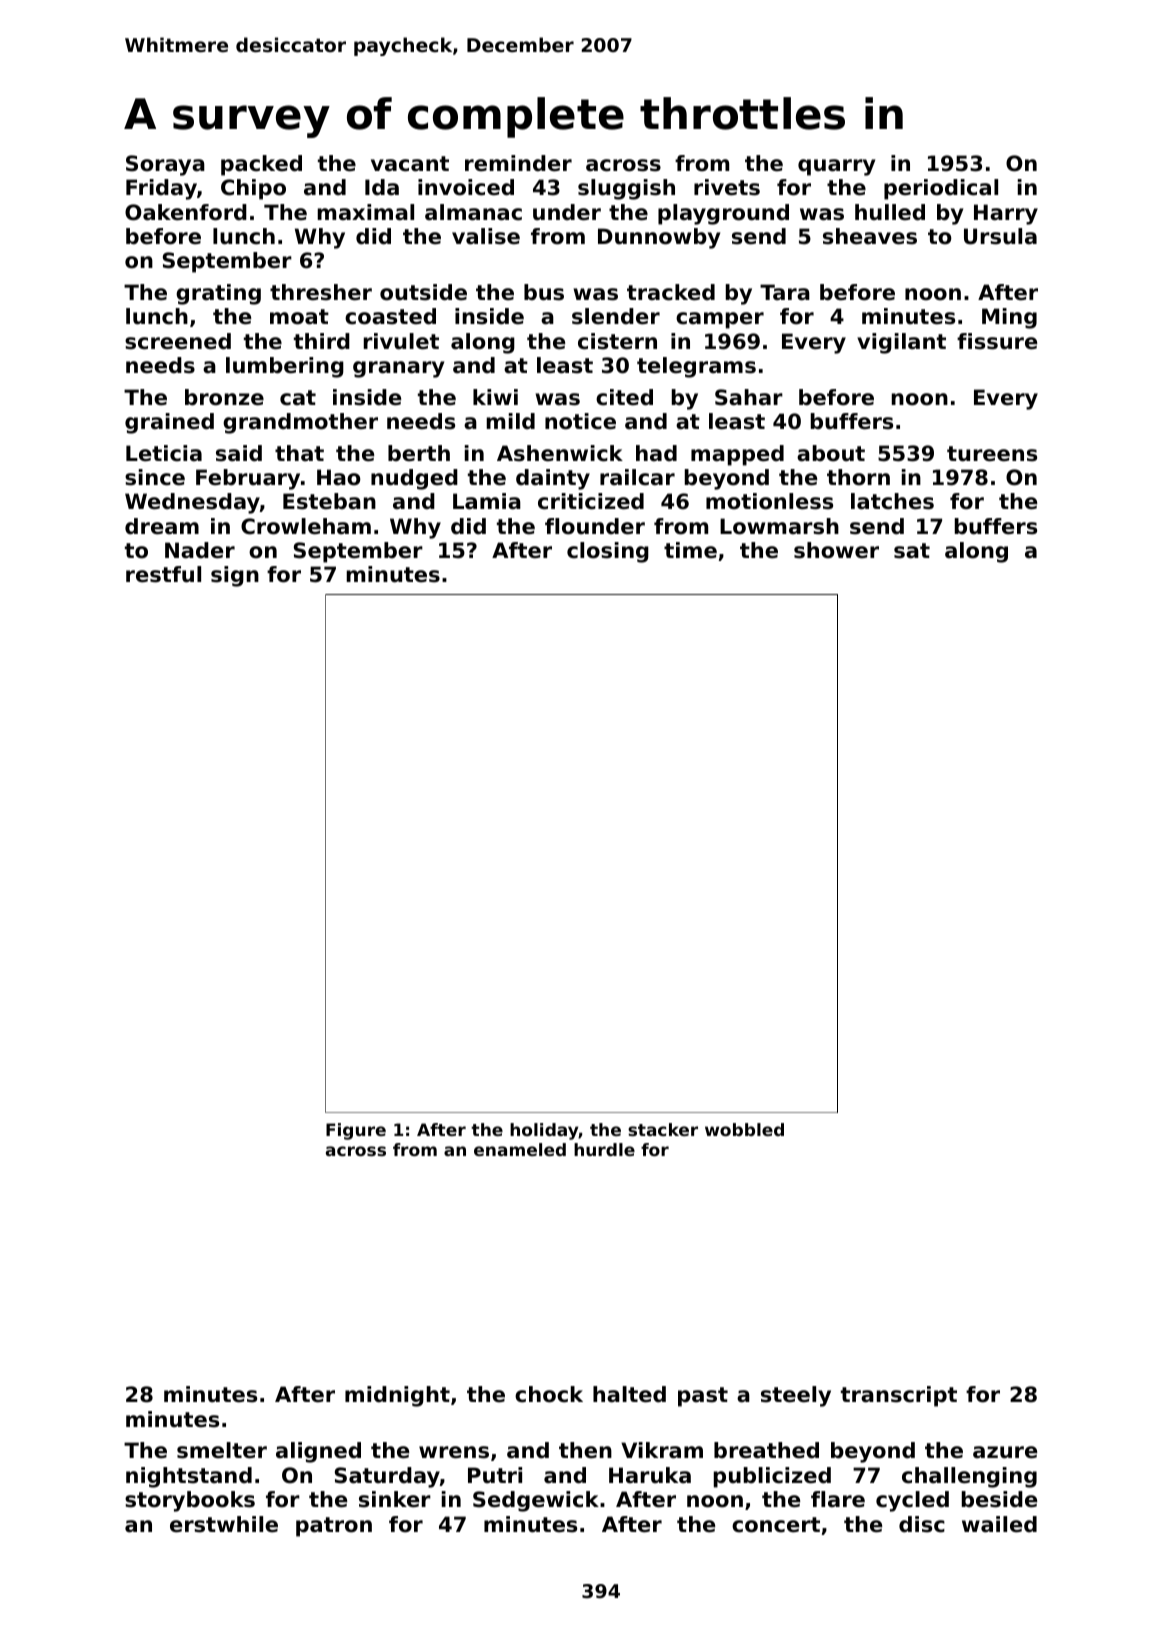 The width and height of the screenshot is (1163, 1644). Describe the element at coordinates (495, 1475) in the screenshot. I see `Putri` at that location.
